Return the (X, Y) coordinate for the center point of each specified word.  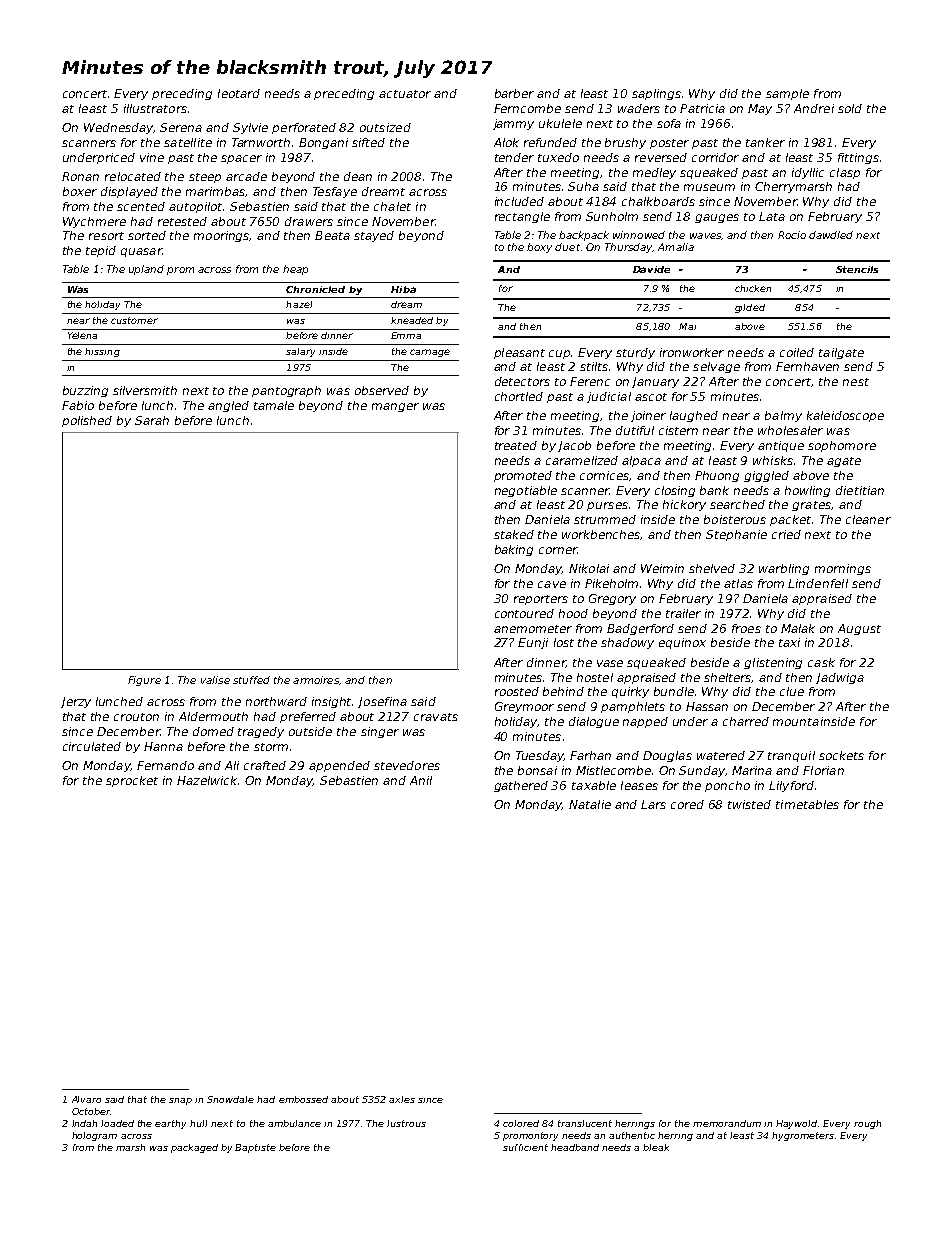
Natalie (590, 804)
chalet (392, 206)
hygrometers (803, 1136)
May (760, 109)
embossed (303, 1099)
